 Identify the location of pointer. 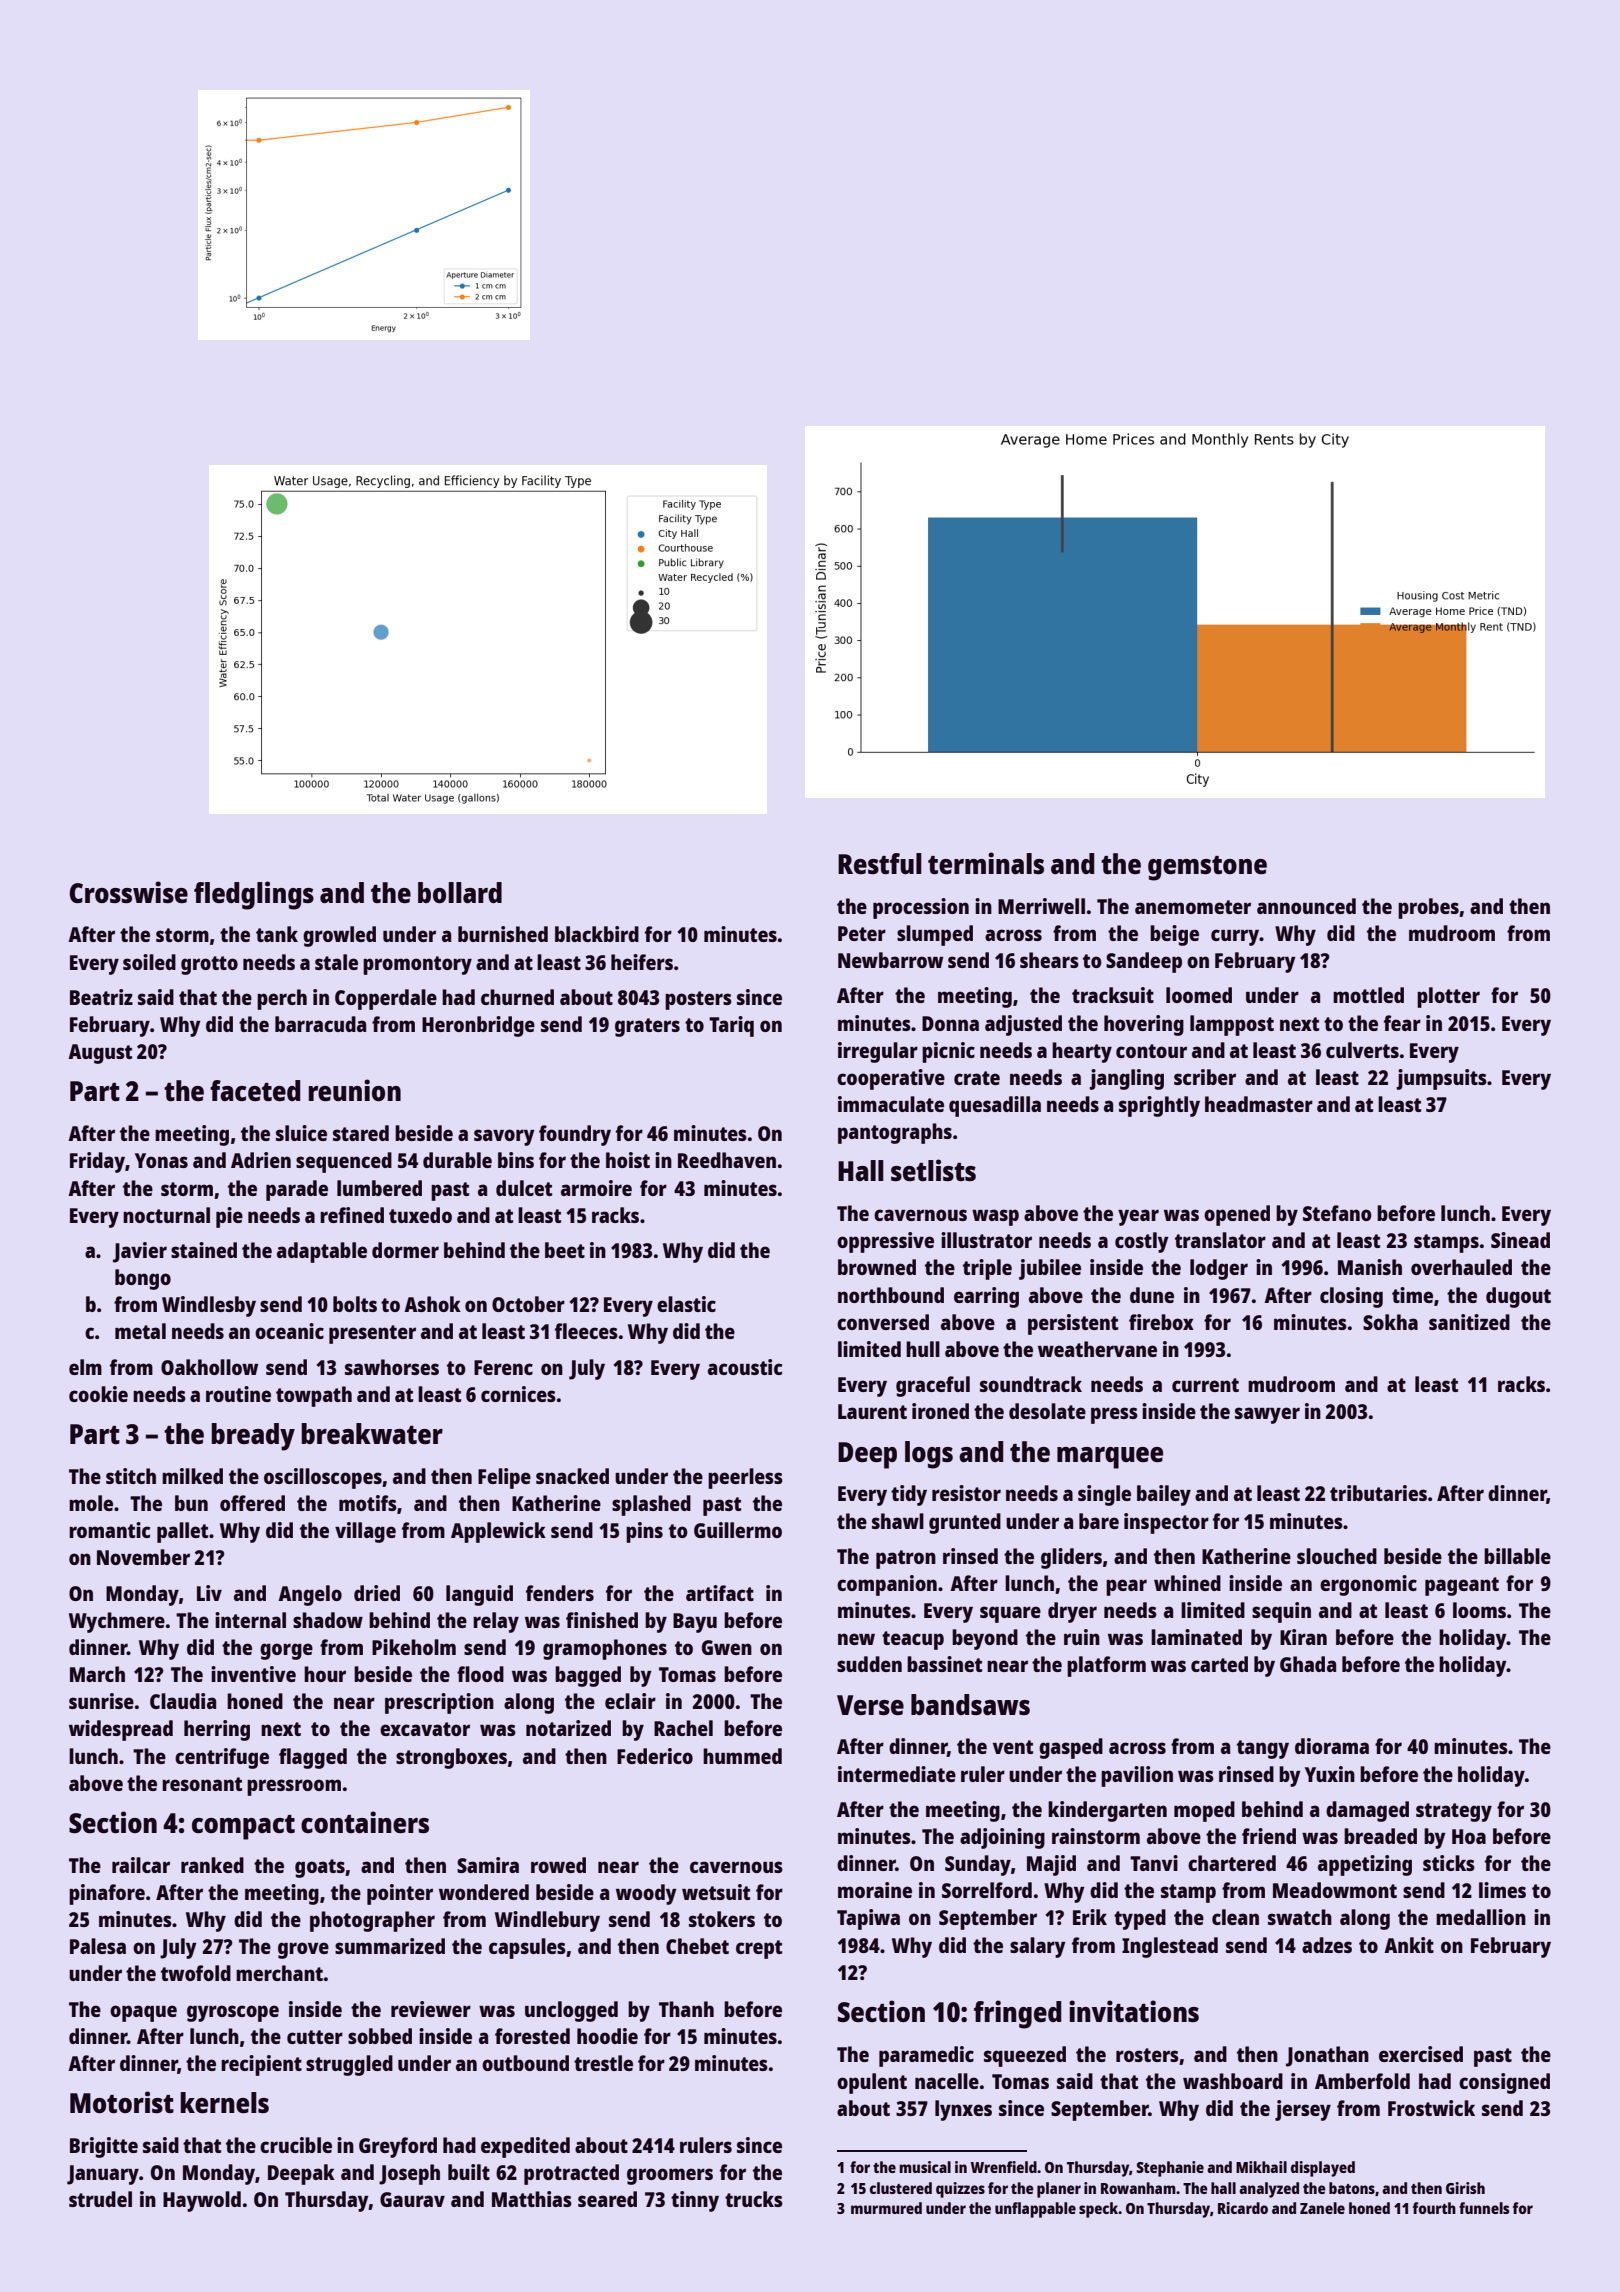
(400, 1894).
